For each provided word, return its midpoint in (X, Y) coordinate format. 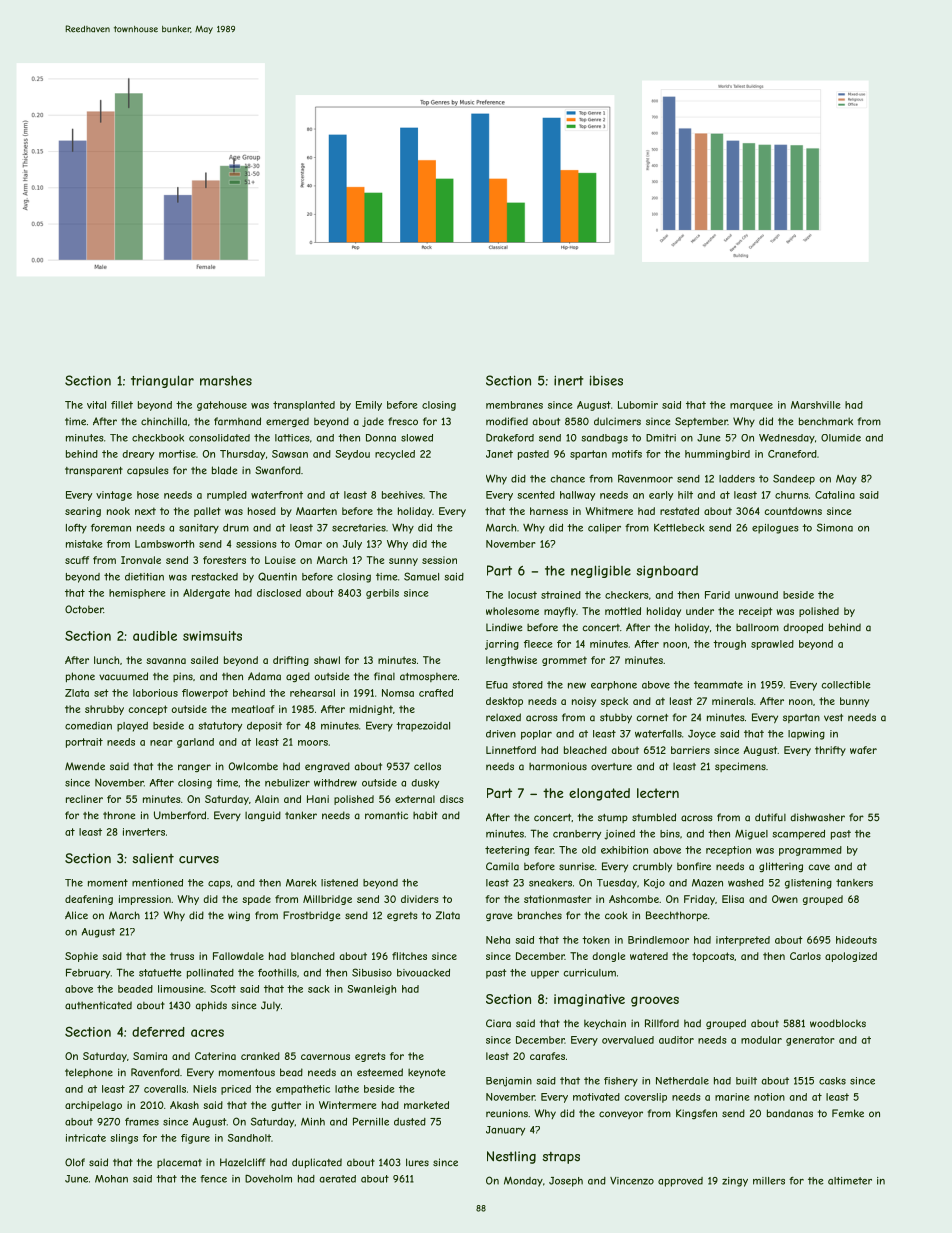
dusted (410, 1122)
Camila (502, 866)
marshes (226, 381)
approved (680, 1182)
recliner (84, 799)
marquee (751, 407)
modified (507, 421)
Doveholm (268, 1178)
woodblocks (838, 1023)
